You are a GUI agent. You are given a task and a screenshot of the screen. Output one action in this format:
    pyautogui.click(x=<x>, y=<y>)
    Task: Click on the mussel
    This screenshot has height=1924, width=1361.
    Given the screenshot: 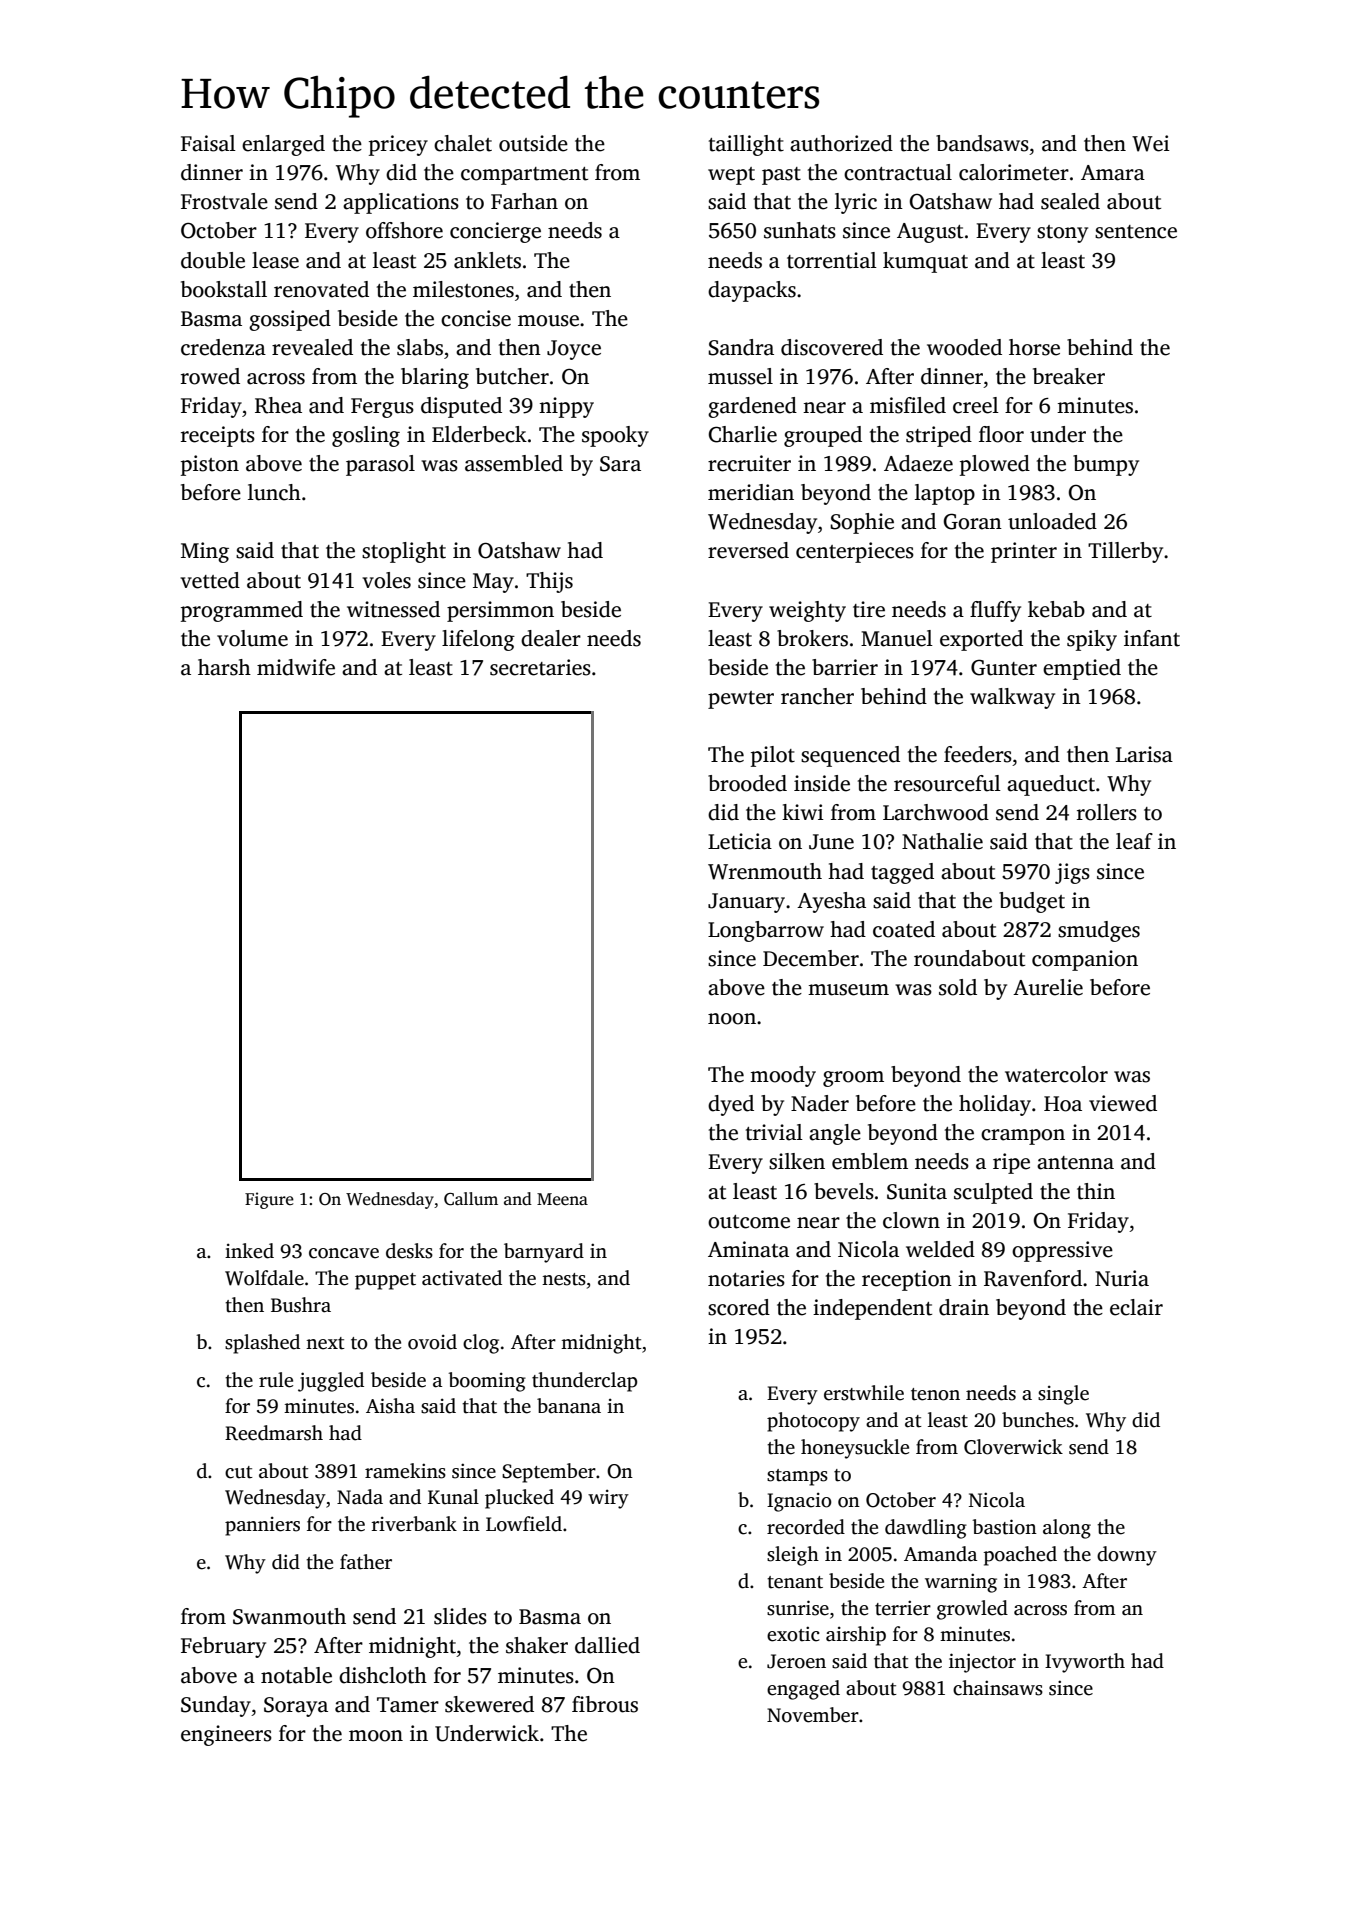 What is the action you would take?
    pyautogui.click(x=740, y=376)
